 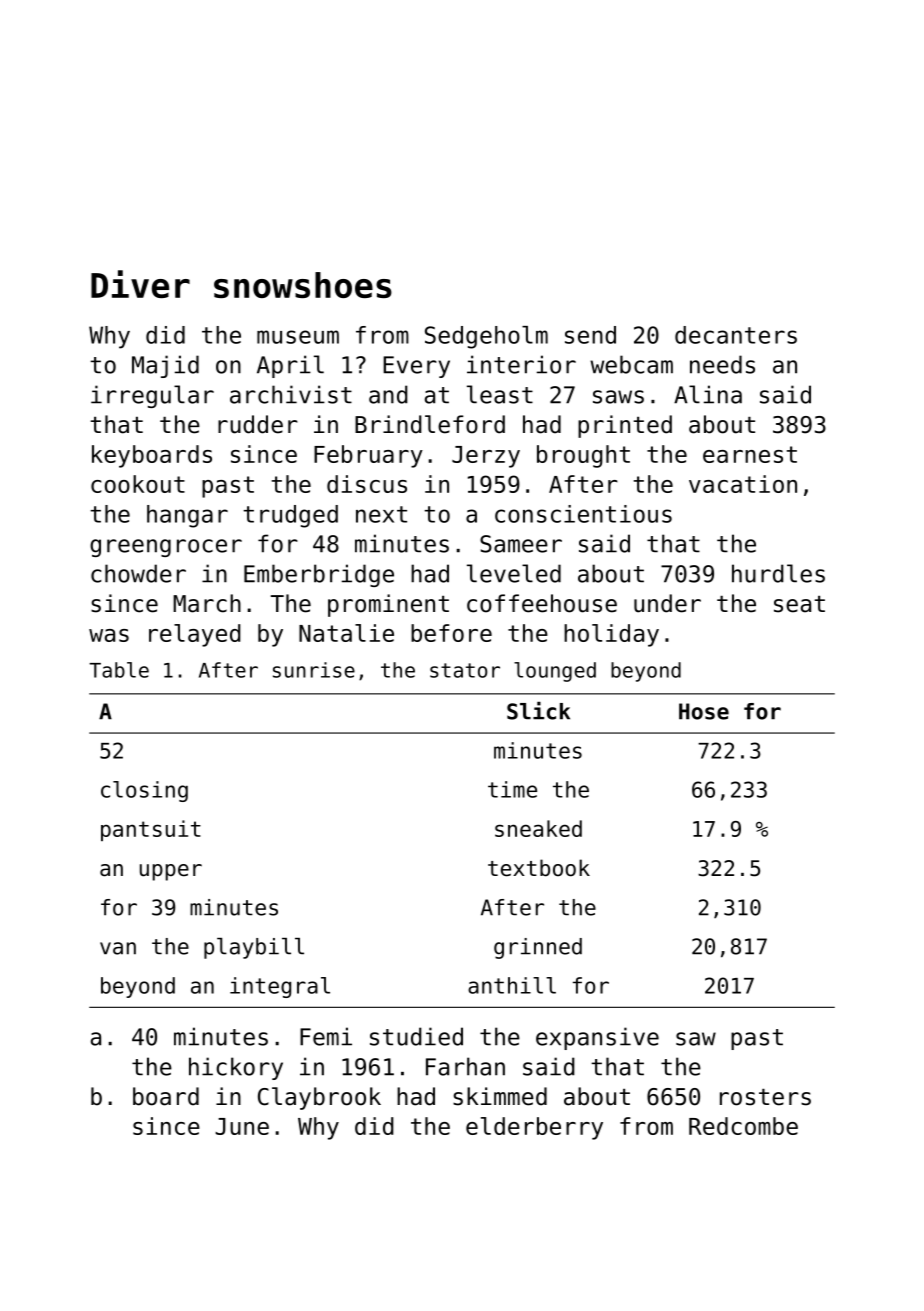 I want to click on sneaked, so click(x=538, y=828).
